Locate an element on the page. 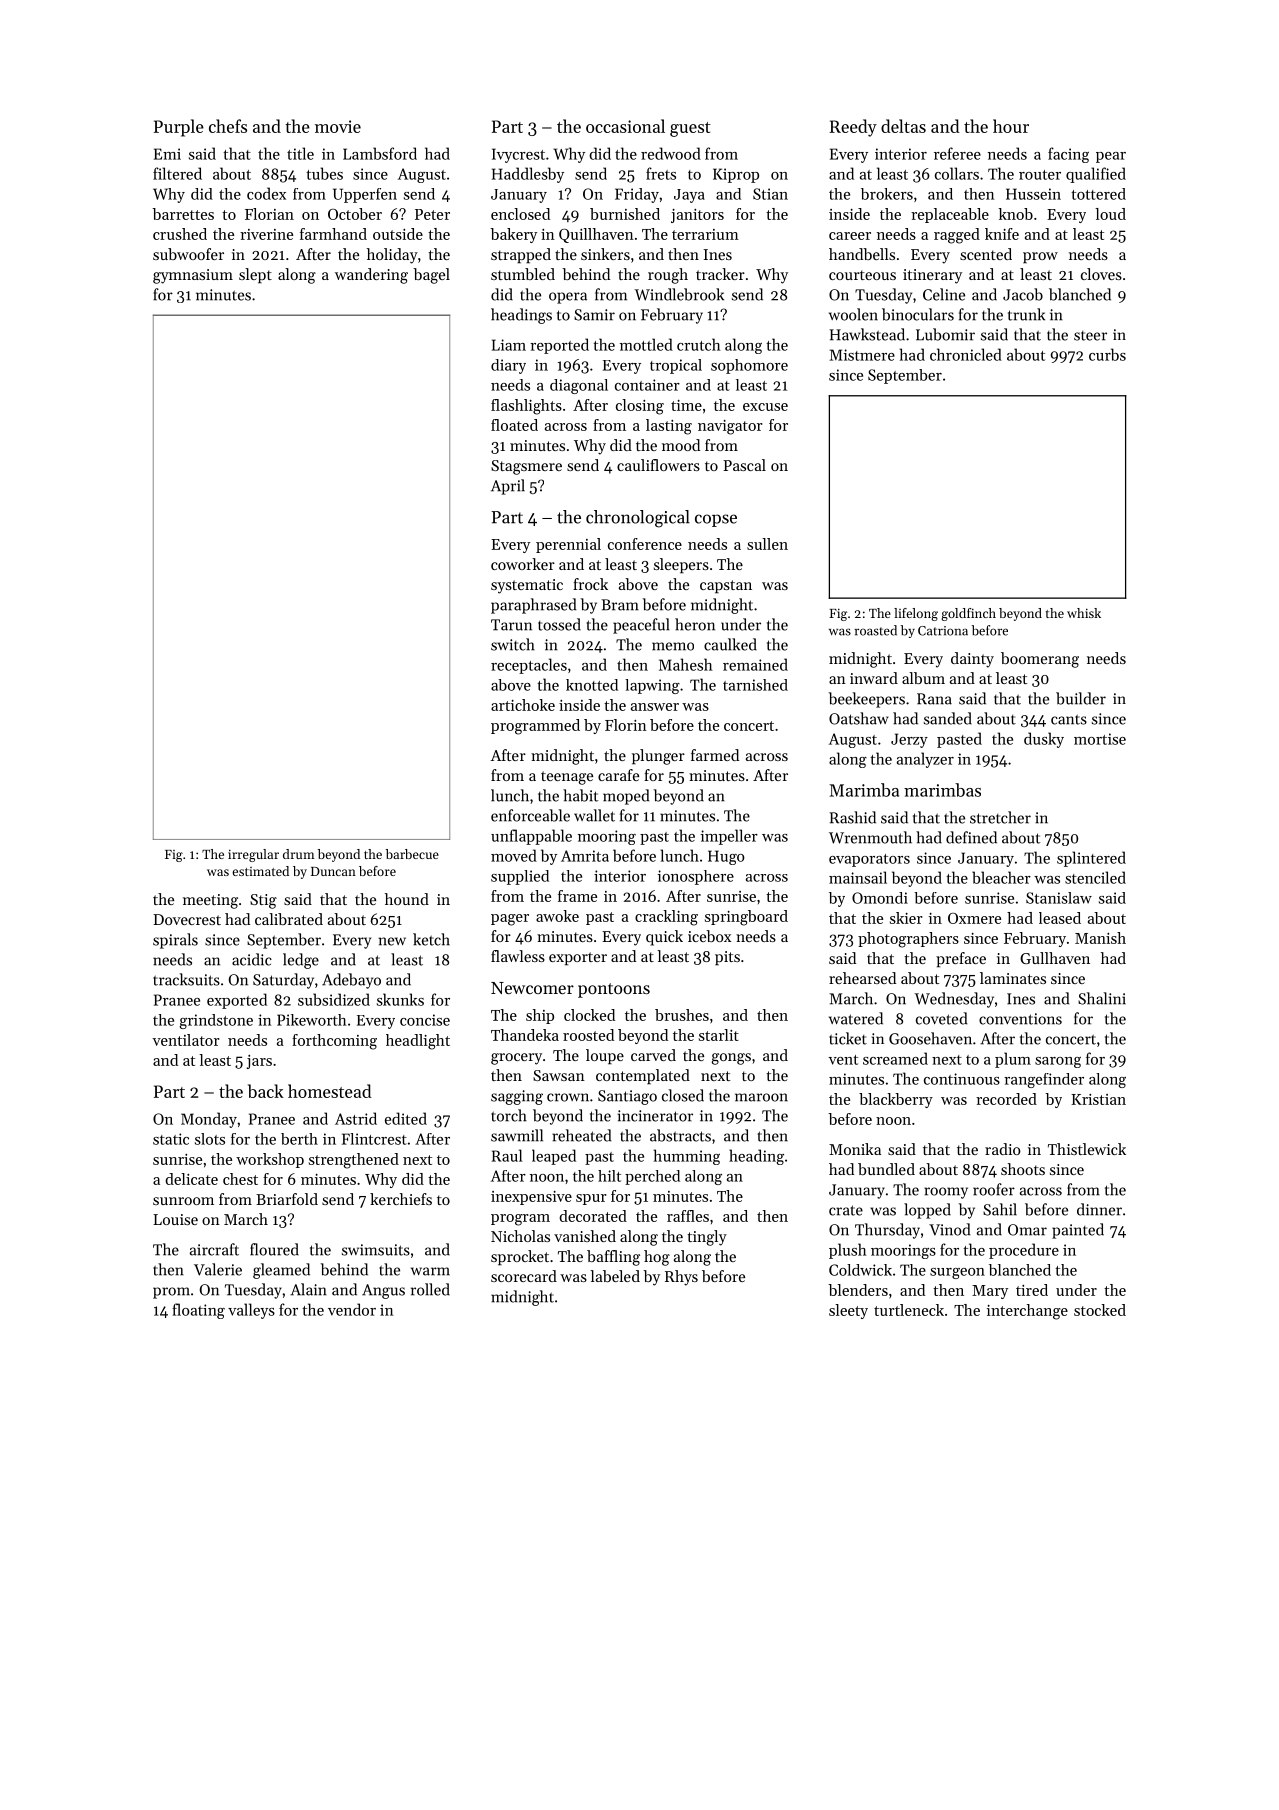  beekeepers is located at coordinates (867, 700).
